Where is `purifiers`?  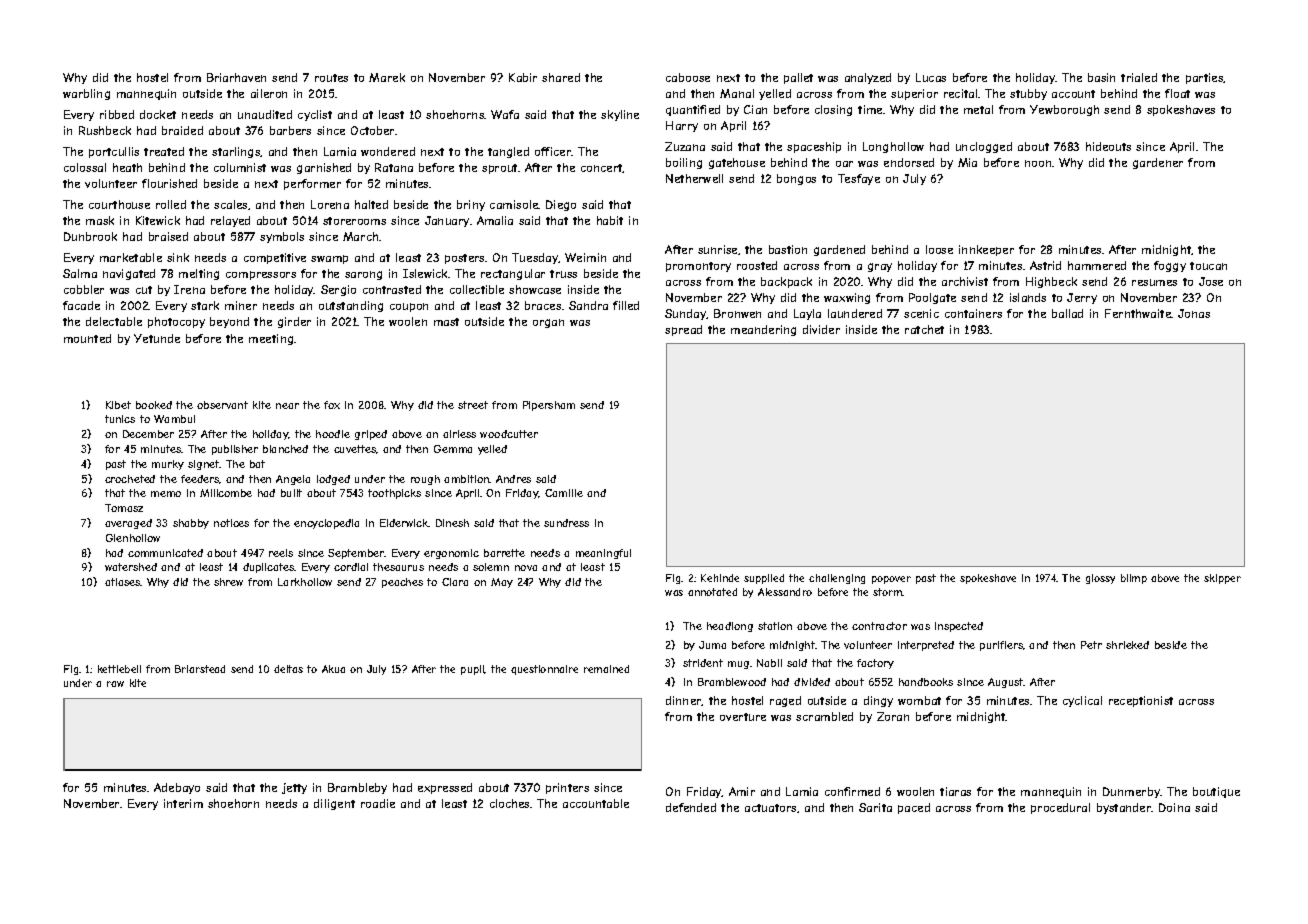 purifiers is located at coordinates (1001, 646).
